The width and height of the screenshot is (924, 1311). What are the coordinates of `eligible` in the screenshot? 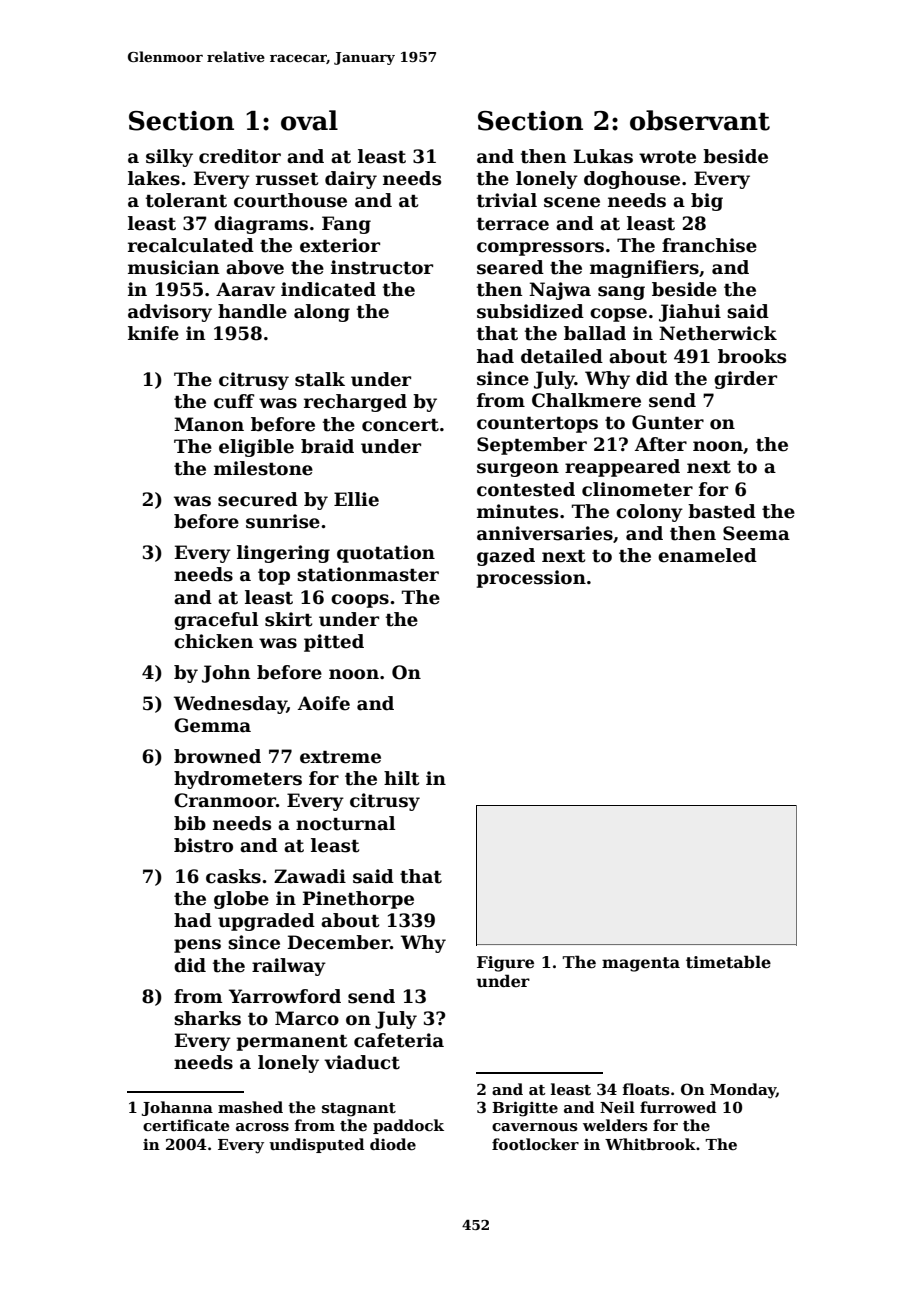 It's located at (256, 448).
